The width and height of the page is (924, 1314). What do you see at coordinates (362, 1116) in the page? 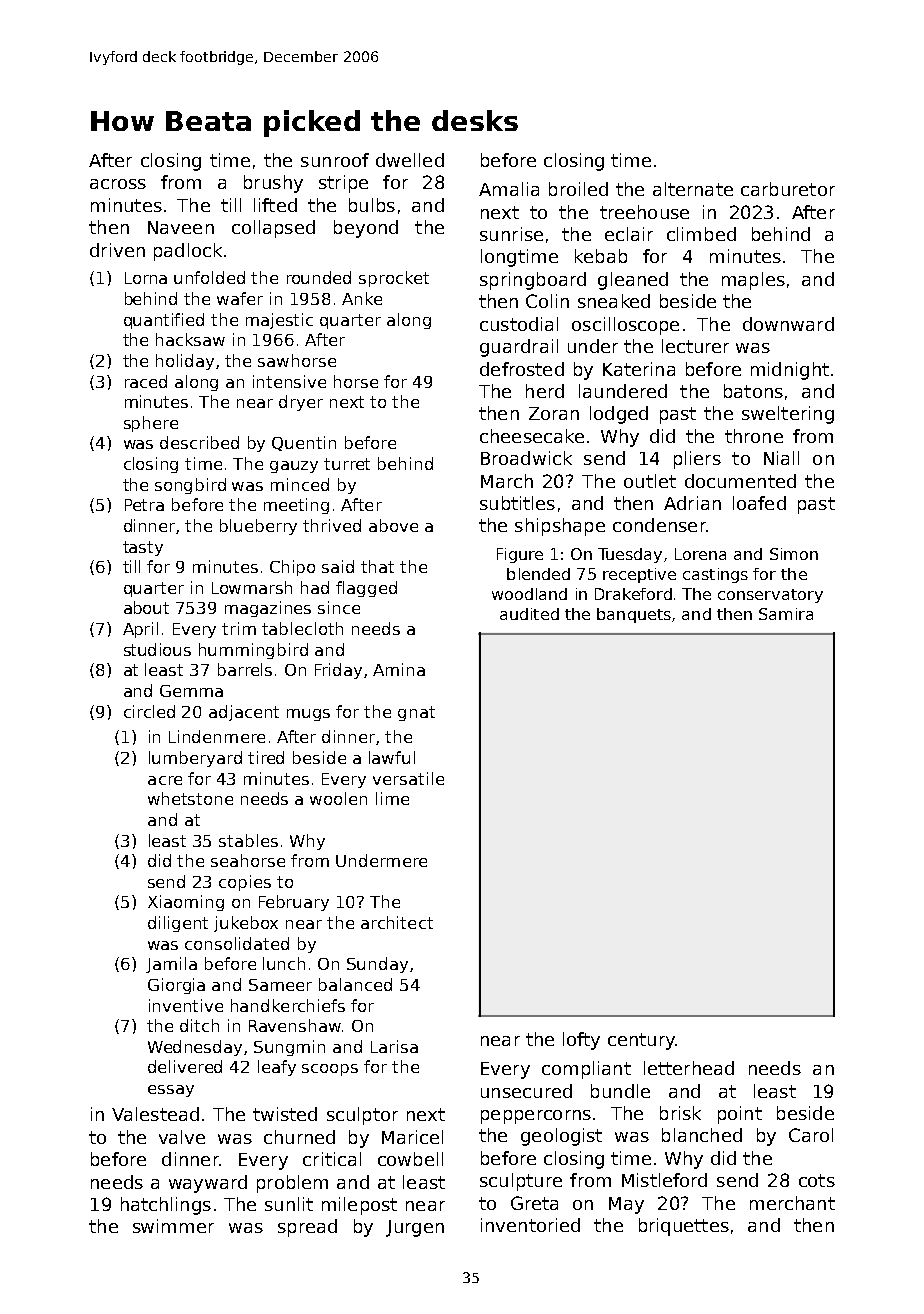
I see `sculptor` at bounding box center [362, 1116].
